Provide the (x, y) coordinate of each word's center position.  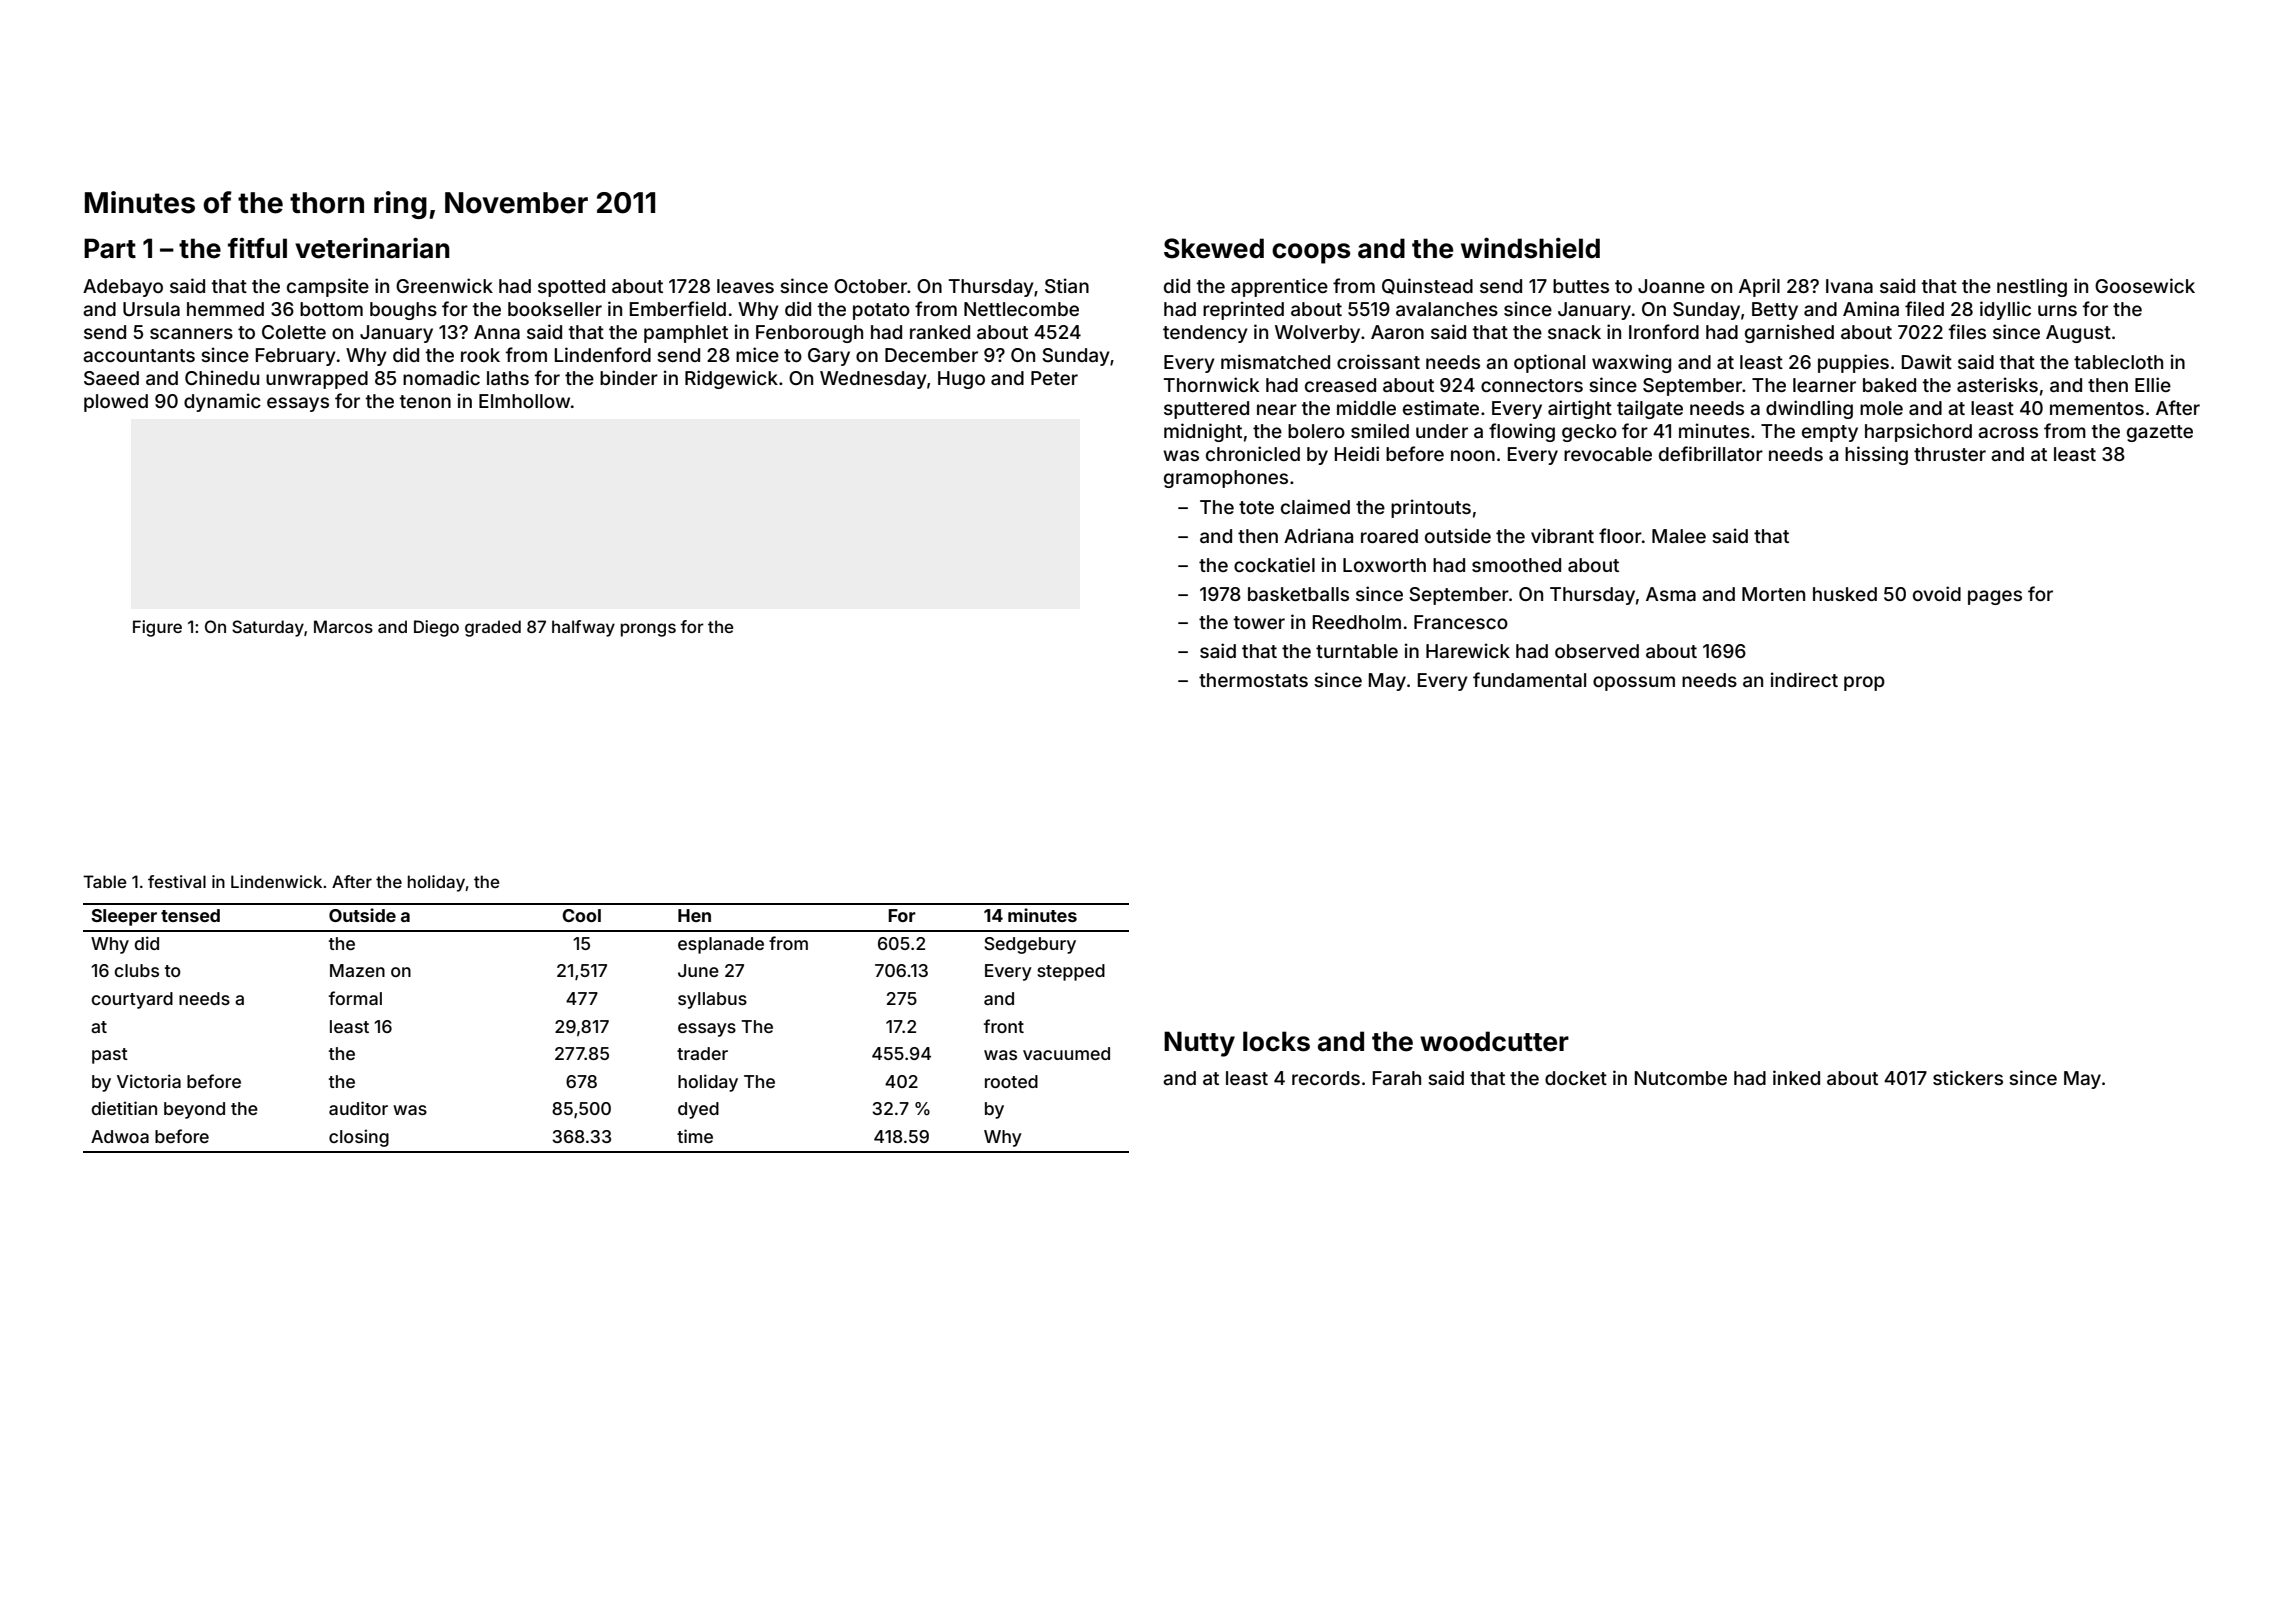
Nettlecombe (1021, 309)
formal (355, 998)
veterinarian (372, 248)
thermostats (1253, 680)
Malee (1679, 536)
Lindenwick (276, 881)
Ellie (2153, 384)
